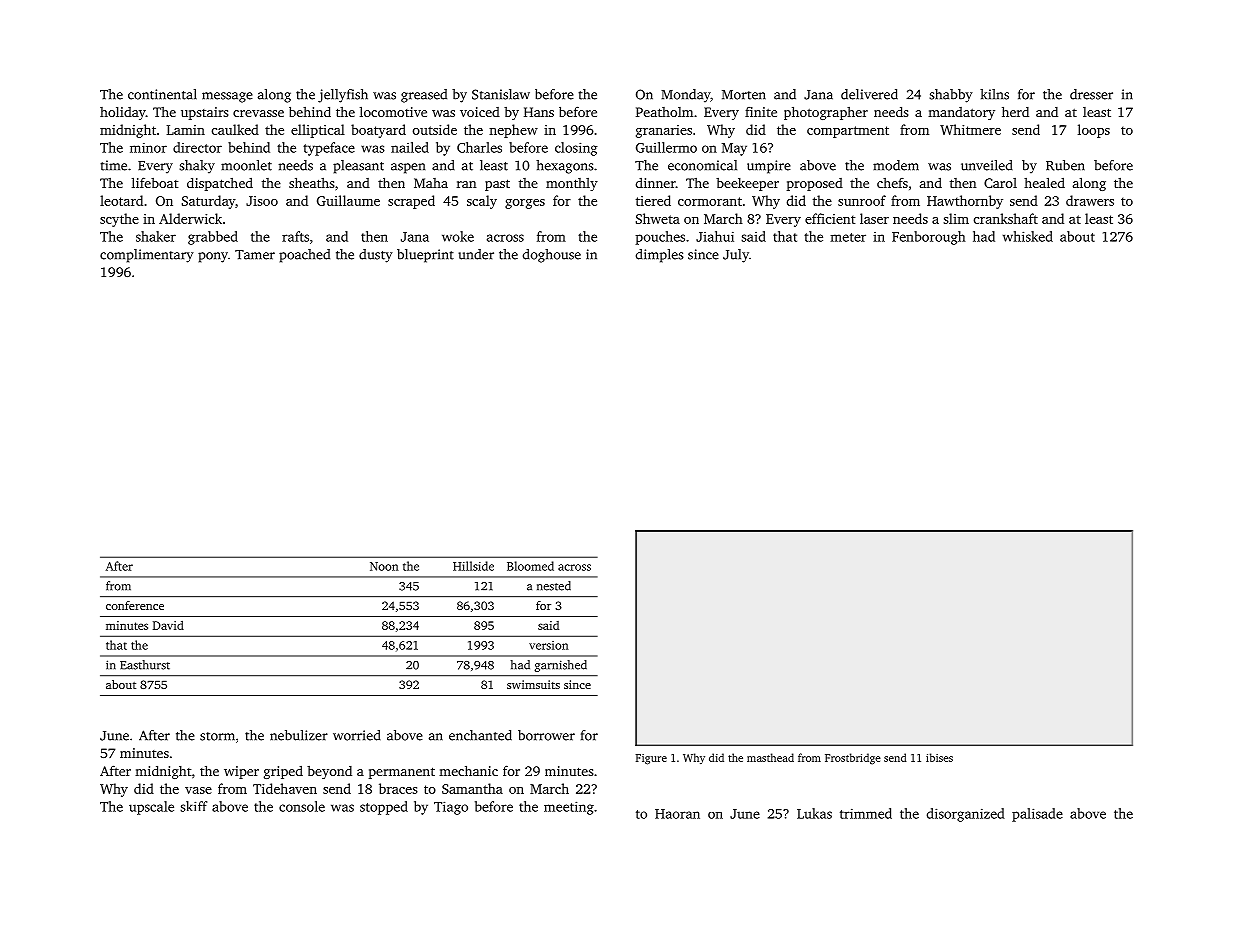 The height and width of the document is (952, 1233). I want to click on whisked, so click(1028, 236).
